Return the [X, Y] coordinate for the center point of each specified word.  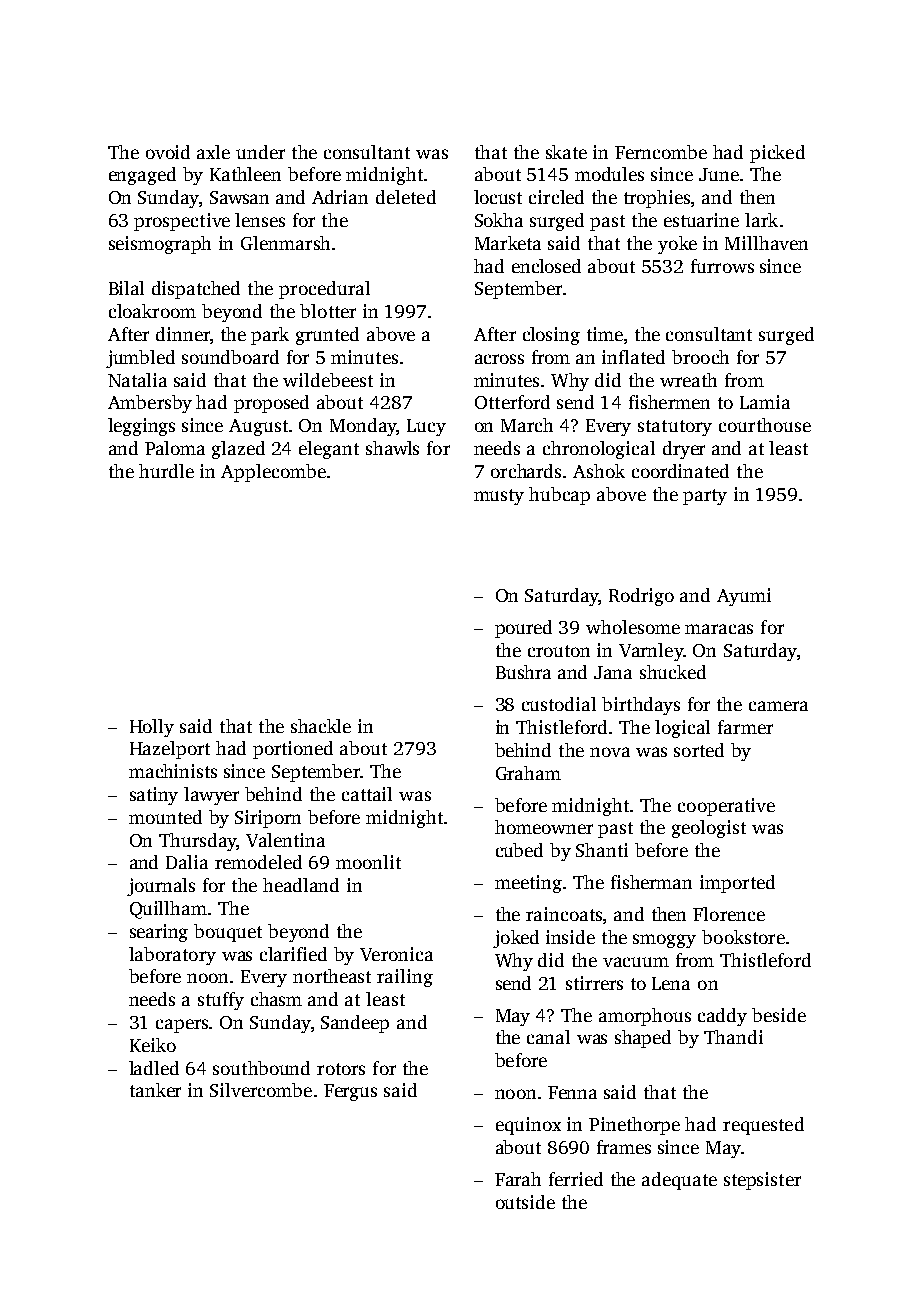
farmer [745, 727]
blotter [328, 311]
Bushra [523, 672]
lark [761, 220]
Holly [152, 728]
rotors [341, 1069]
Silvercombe [261, 1090]
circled [556, 197]
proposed [271, 404]
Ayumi [744, 597]
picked [777, 154]
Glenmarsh [285, 243]
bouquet [228, 933]
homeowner [544, 827]
